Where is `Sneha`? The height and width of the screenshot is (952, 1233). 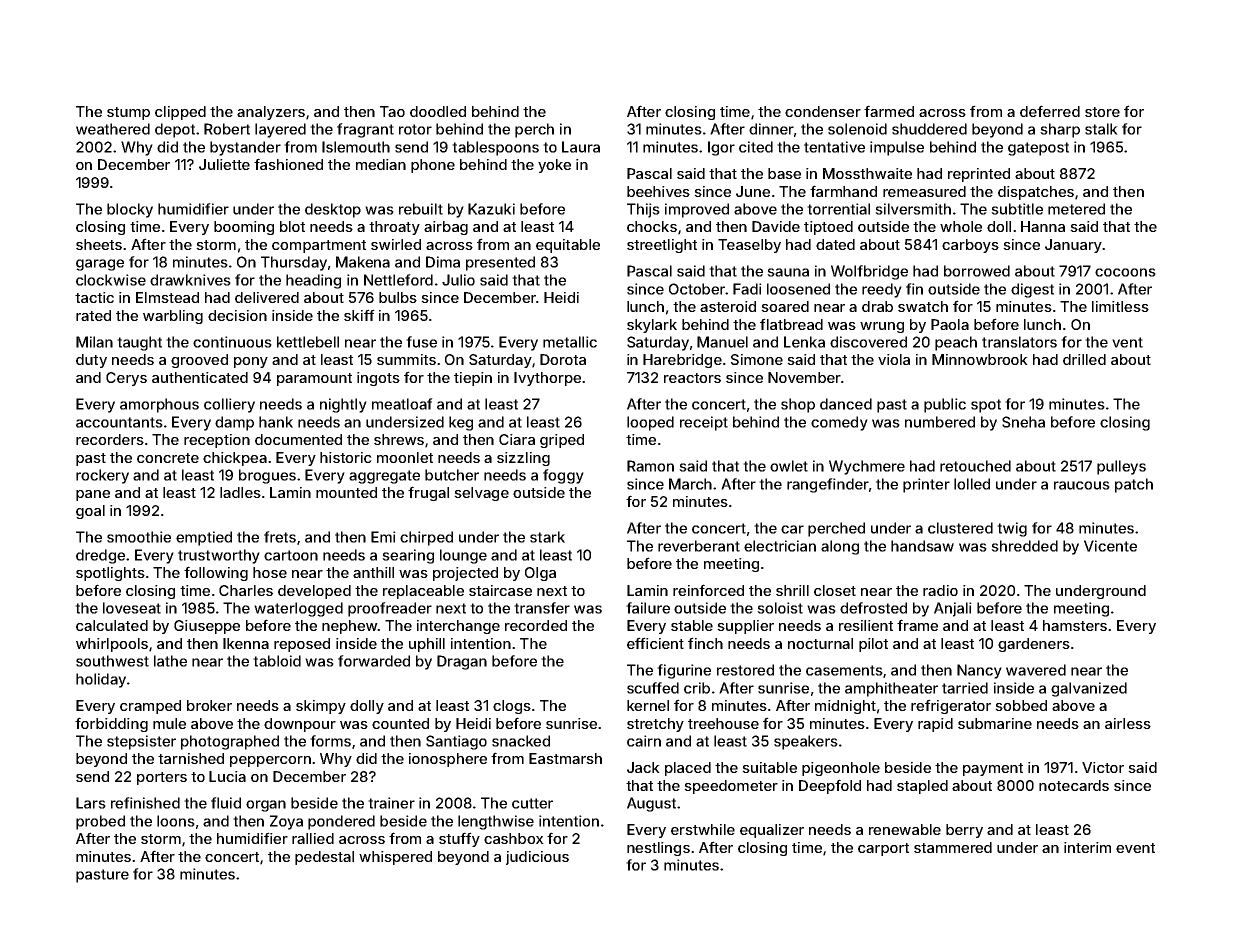 Sneha is located at coordinates (1023, 422).
